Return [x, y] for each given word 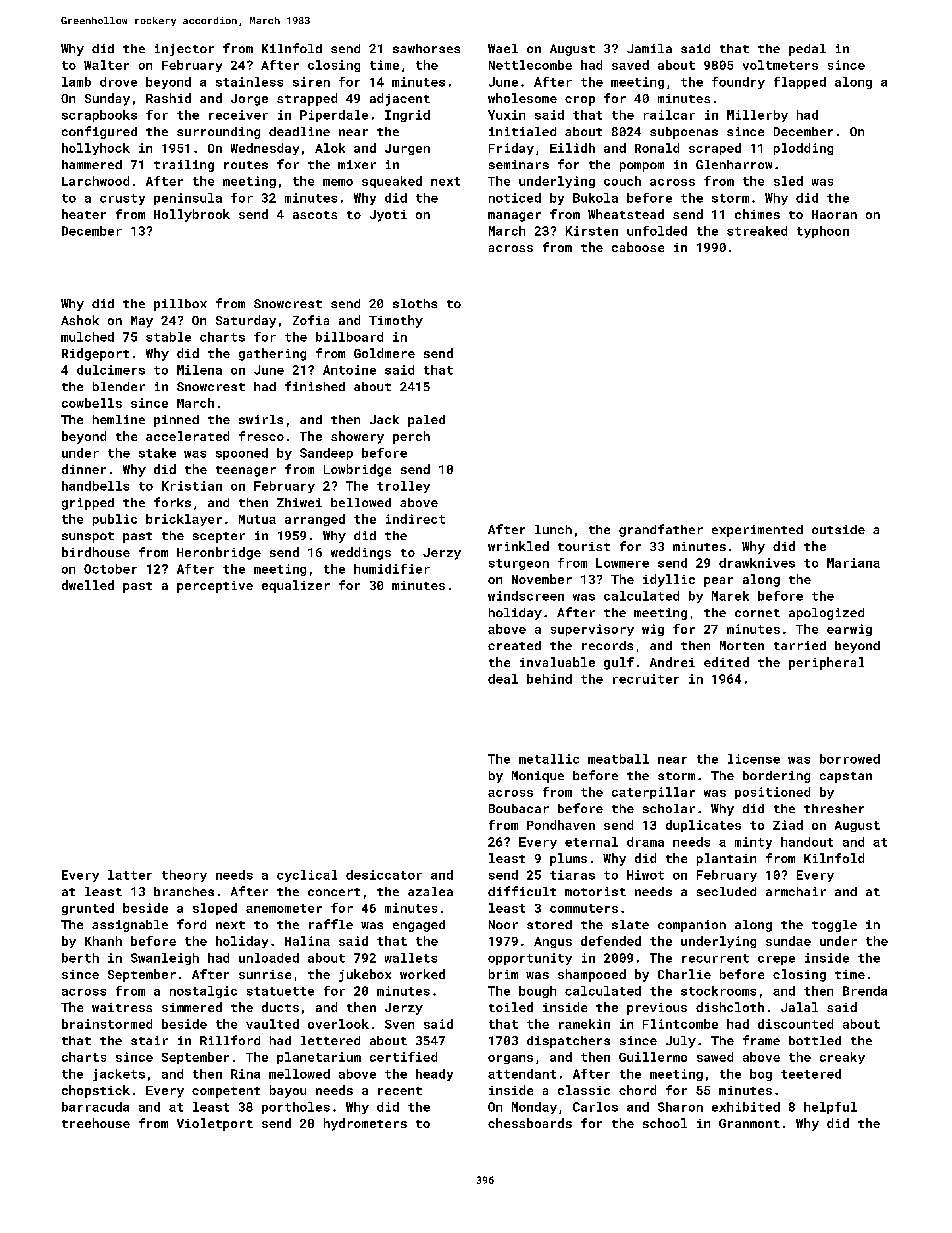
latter [130, 875]
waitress [122, 1007]
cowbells [92, 403]
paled [426, 421]
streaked [757, 231]
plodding [803, 149]
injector [184, 50]
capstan [846, 777]
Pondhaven [561, 825]
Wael [503, 48]
